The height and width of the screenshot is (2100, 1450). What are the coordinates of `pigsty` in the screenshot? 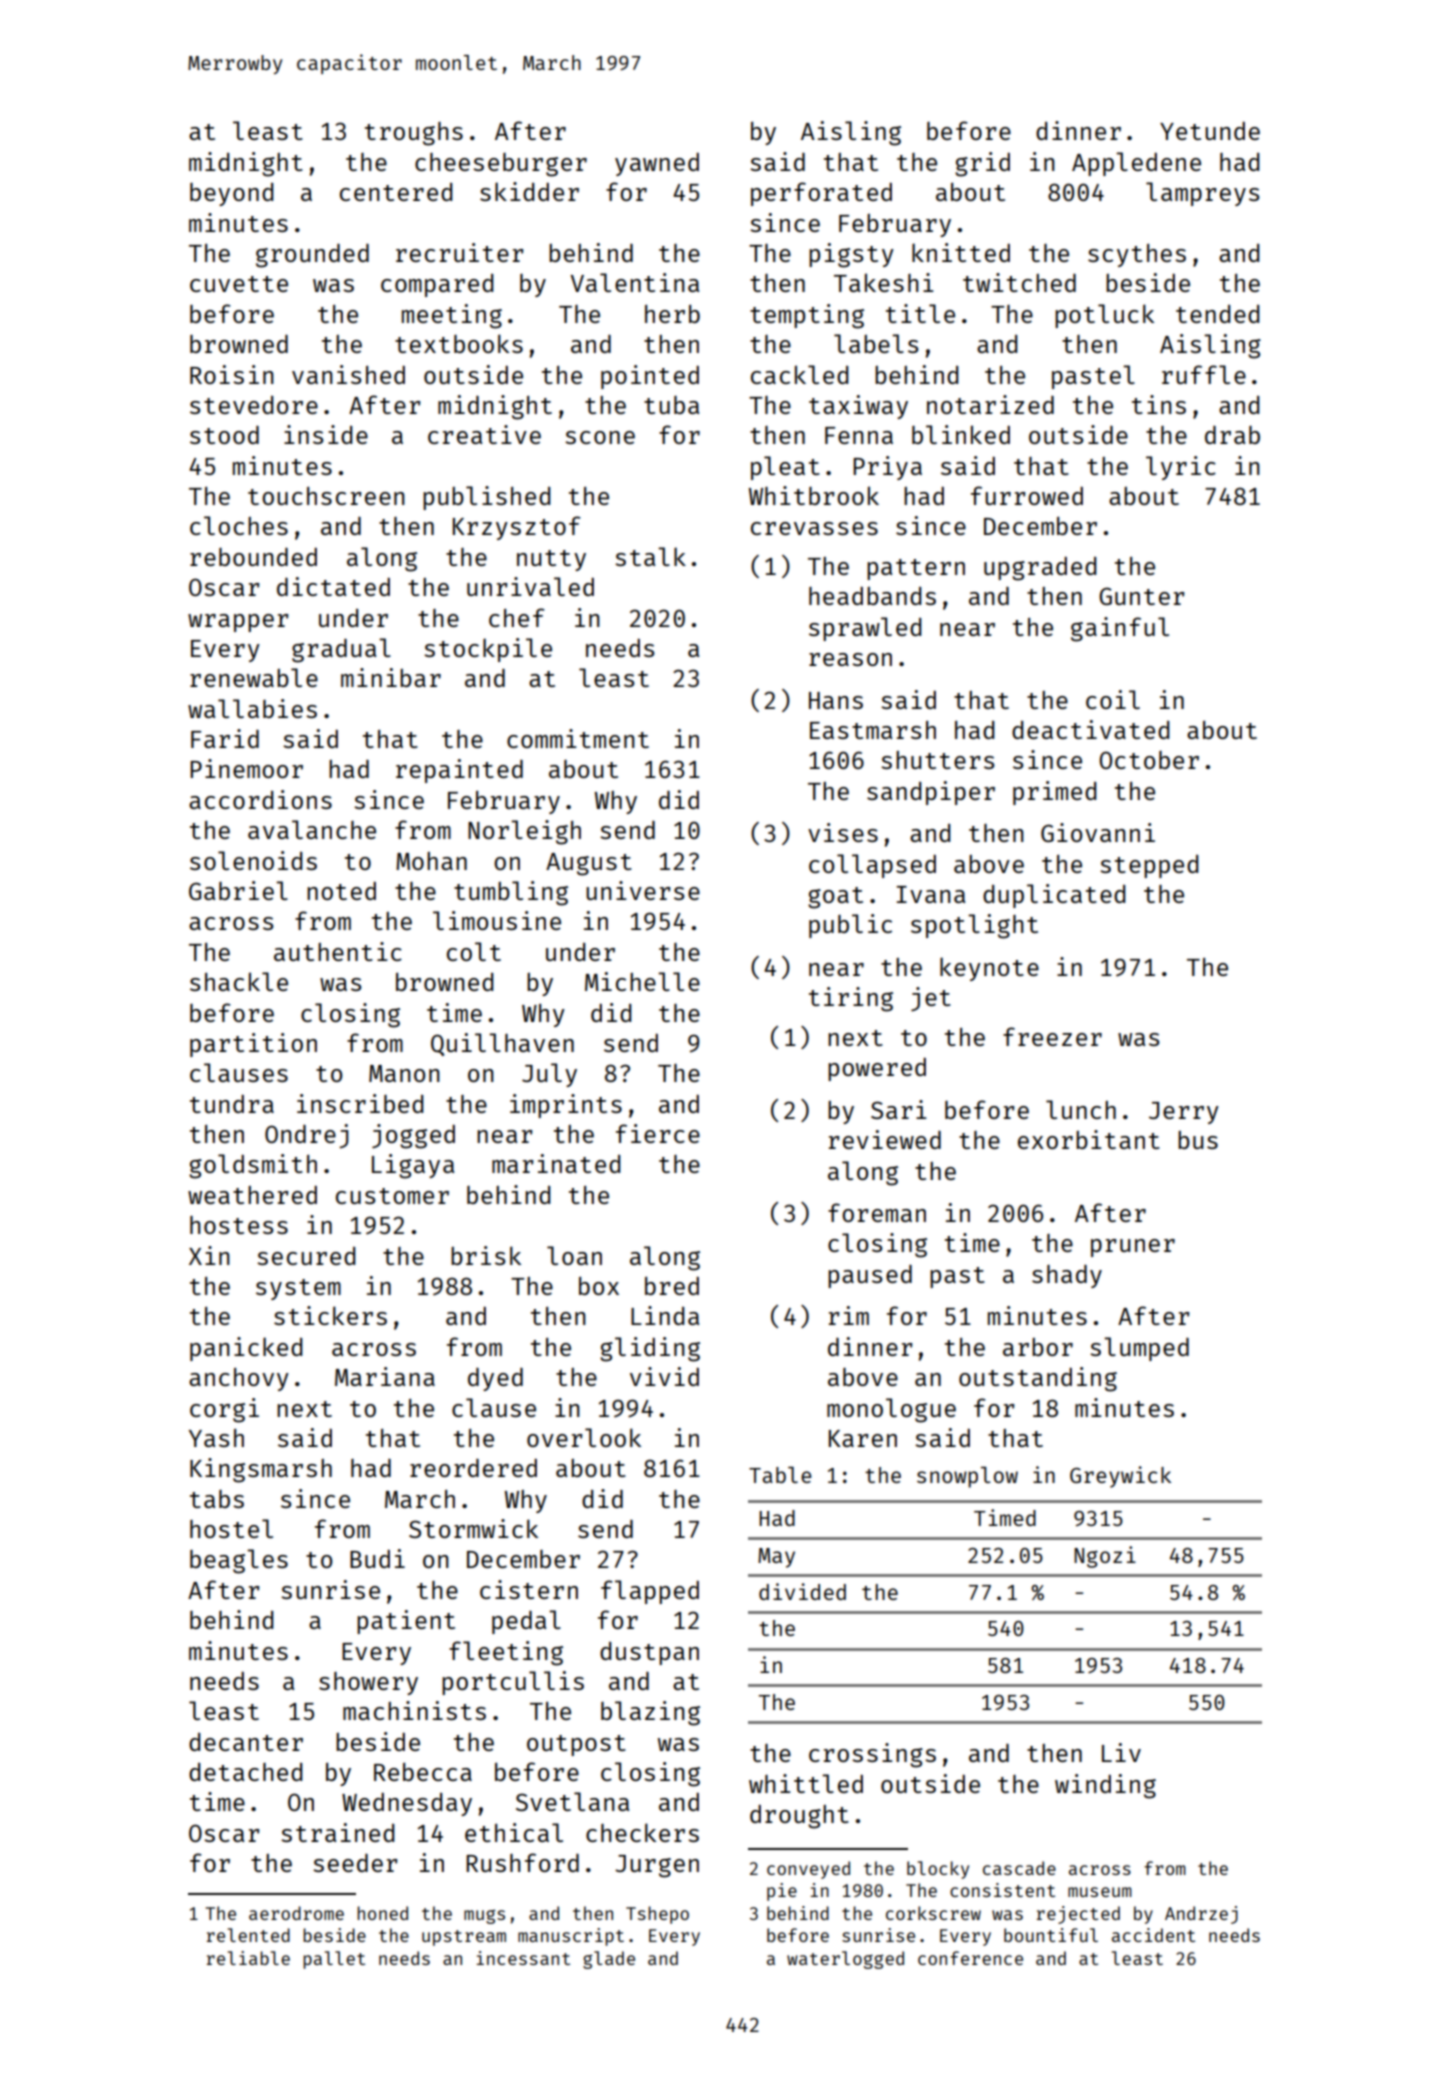 It's located at (851, 255).
